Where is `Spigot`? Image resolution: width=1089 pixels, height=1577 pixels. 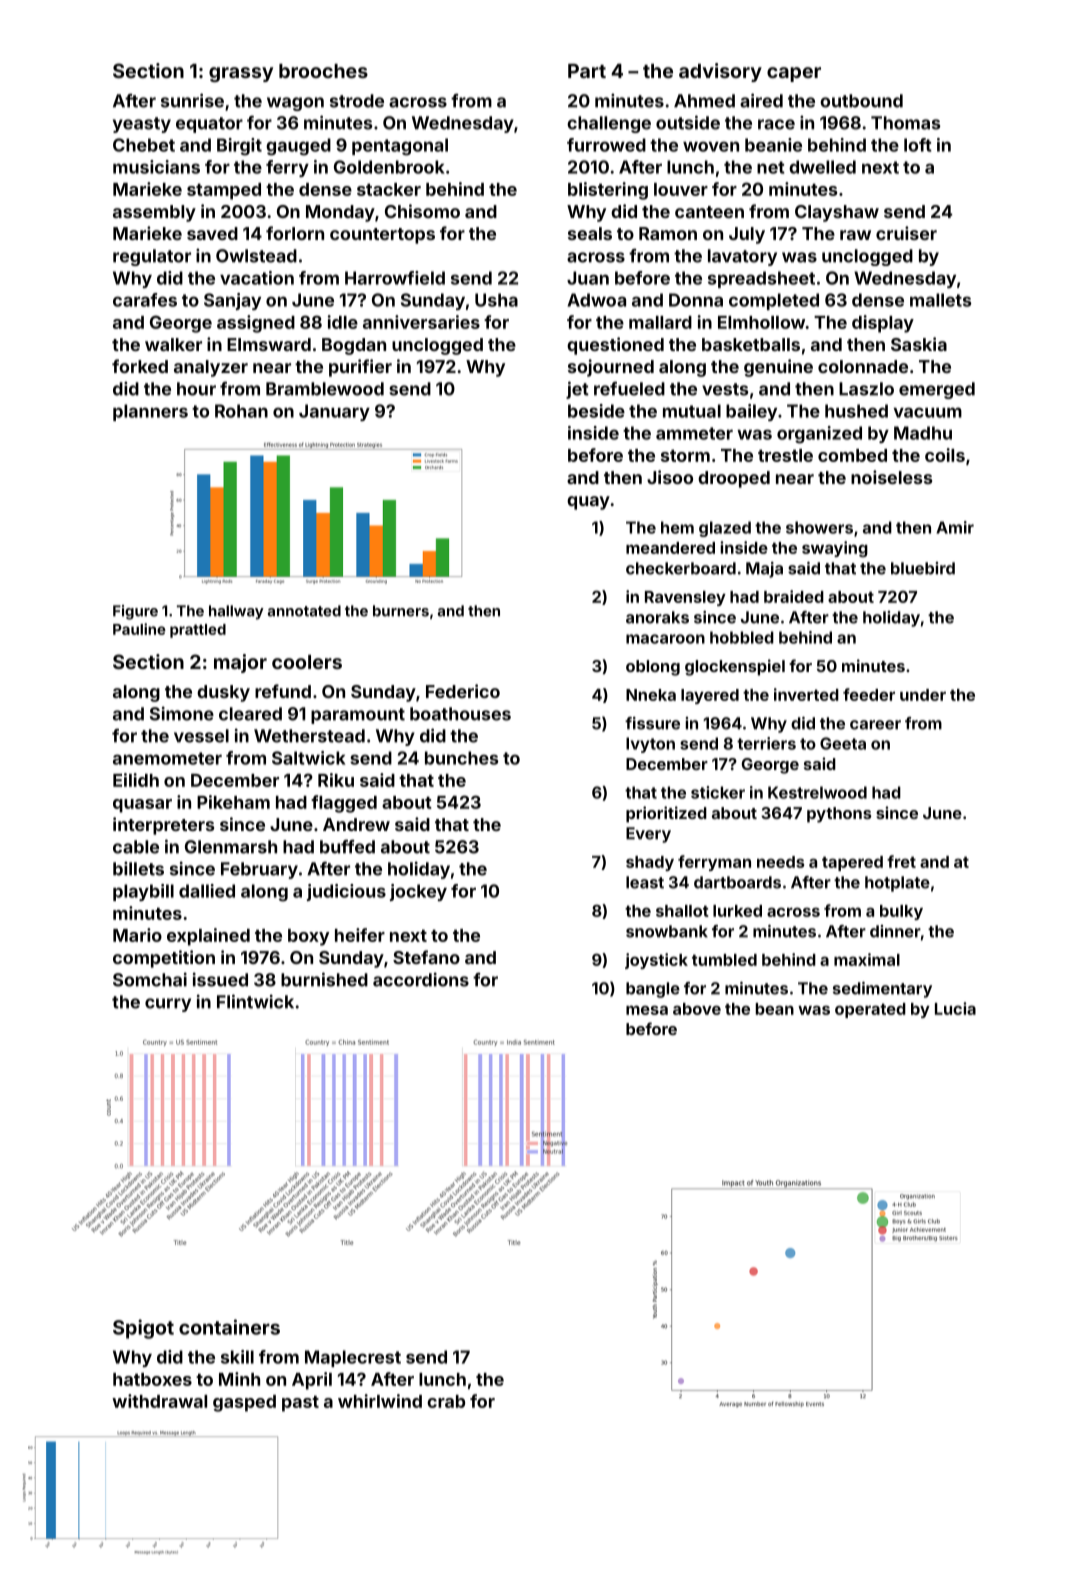
Spigot is located at coordinates (143, 1329).
